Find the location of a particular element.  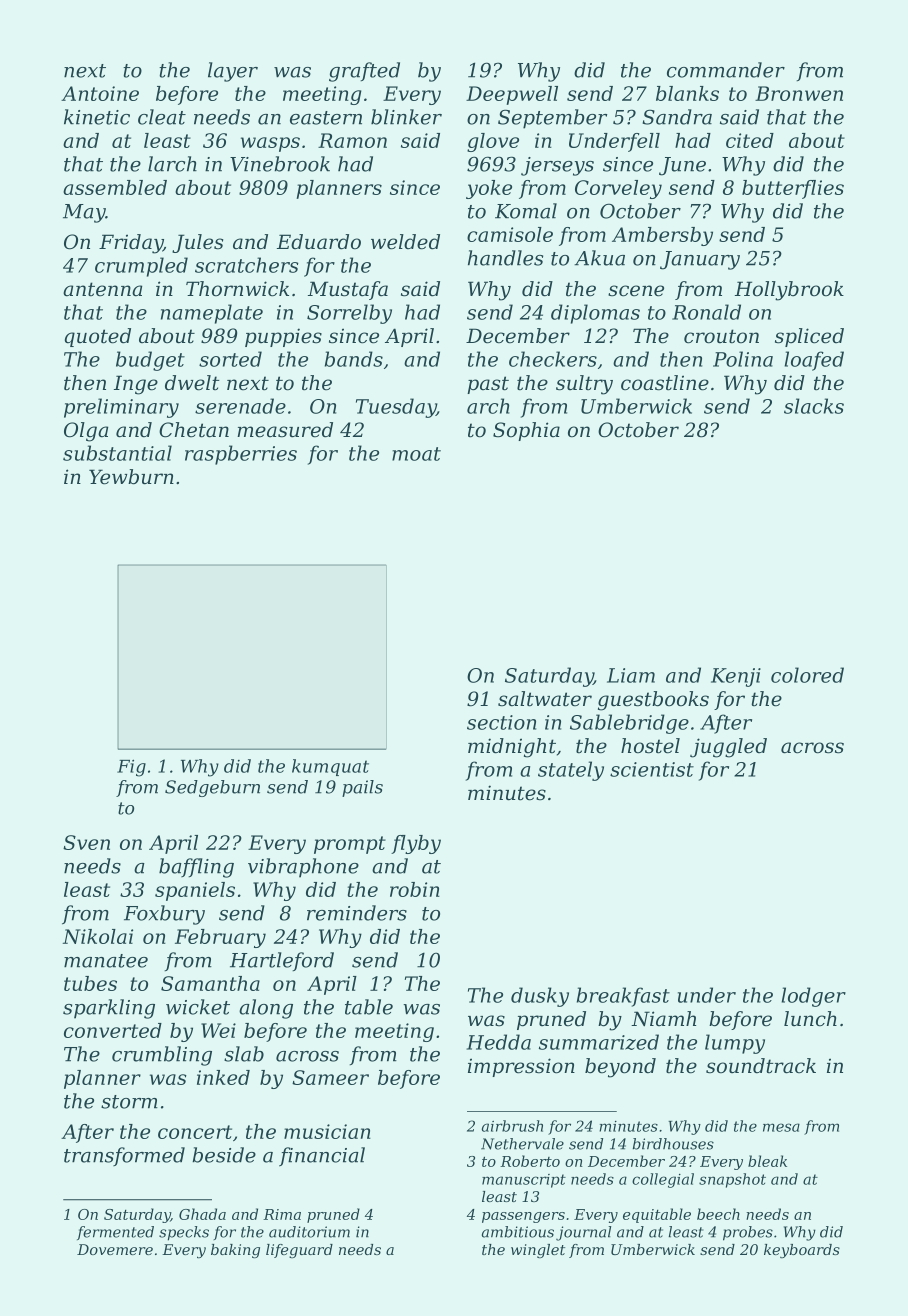

Yewburn is located at coordinates (131, 477).
